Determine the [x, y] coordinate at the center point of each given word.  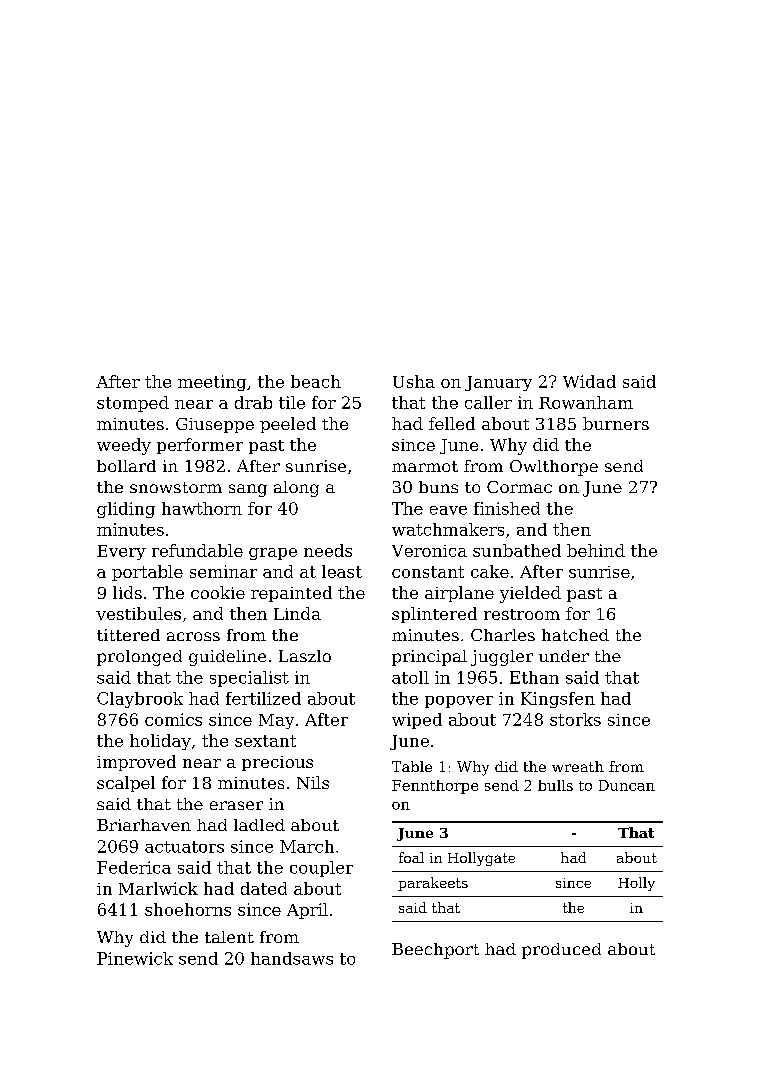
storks [575, 719]
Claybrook [140, 700]
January [498, 383]
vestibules [138, 613]
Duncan [627, 785]
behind [596, 550]
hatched [575, 635]
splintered [434, 615]
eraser [236, 805]
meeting [212, 383]
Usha [414, 381]
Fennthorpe [435, 787]
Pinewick [135, 958]
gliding [126, 510]
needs [328, 550]
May [276, 721]
